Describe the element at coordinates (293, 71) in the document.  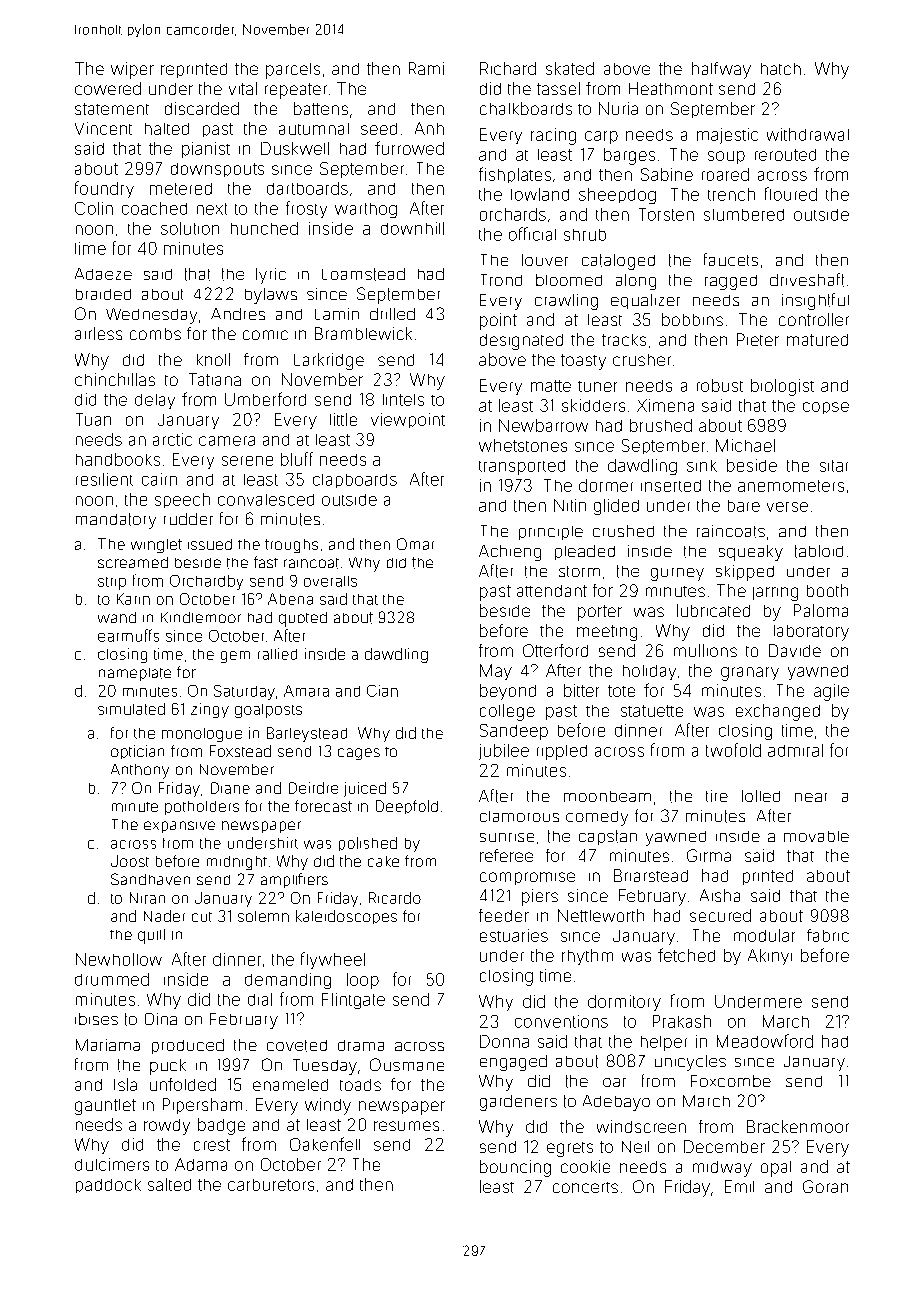
I see `parcels` at that location.
